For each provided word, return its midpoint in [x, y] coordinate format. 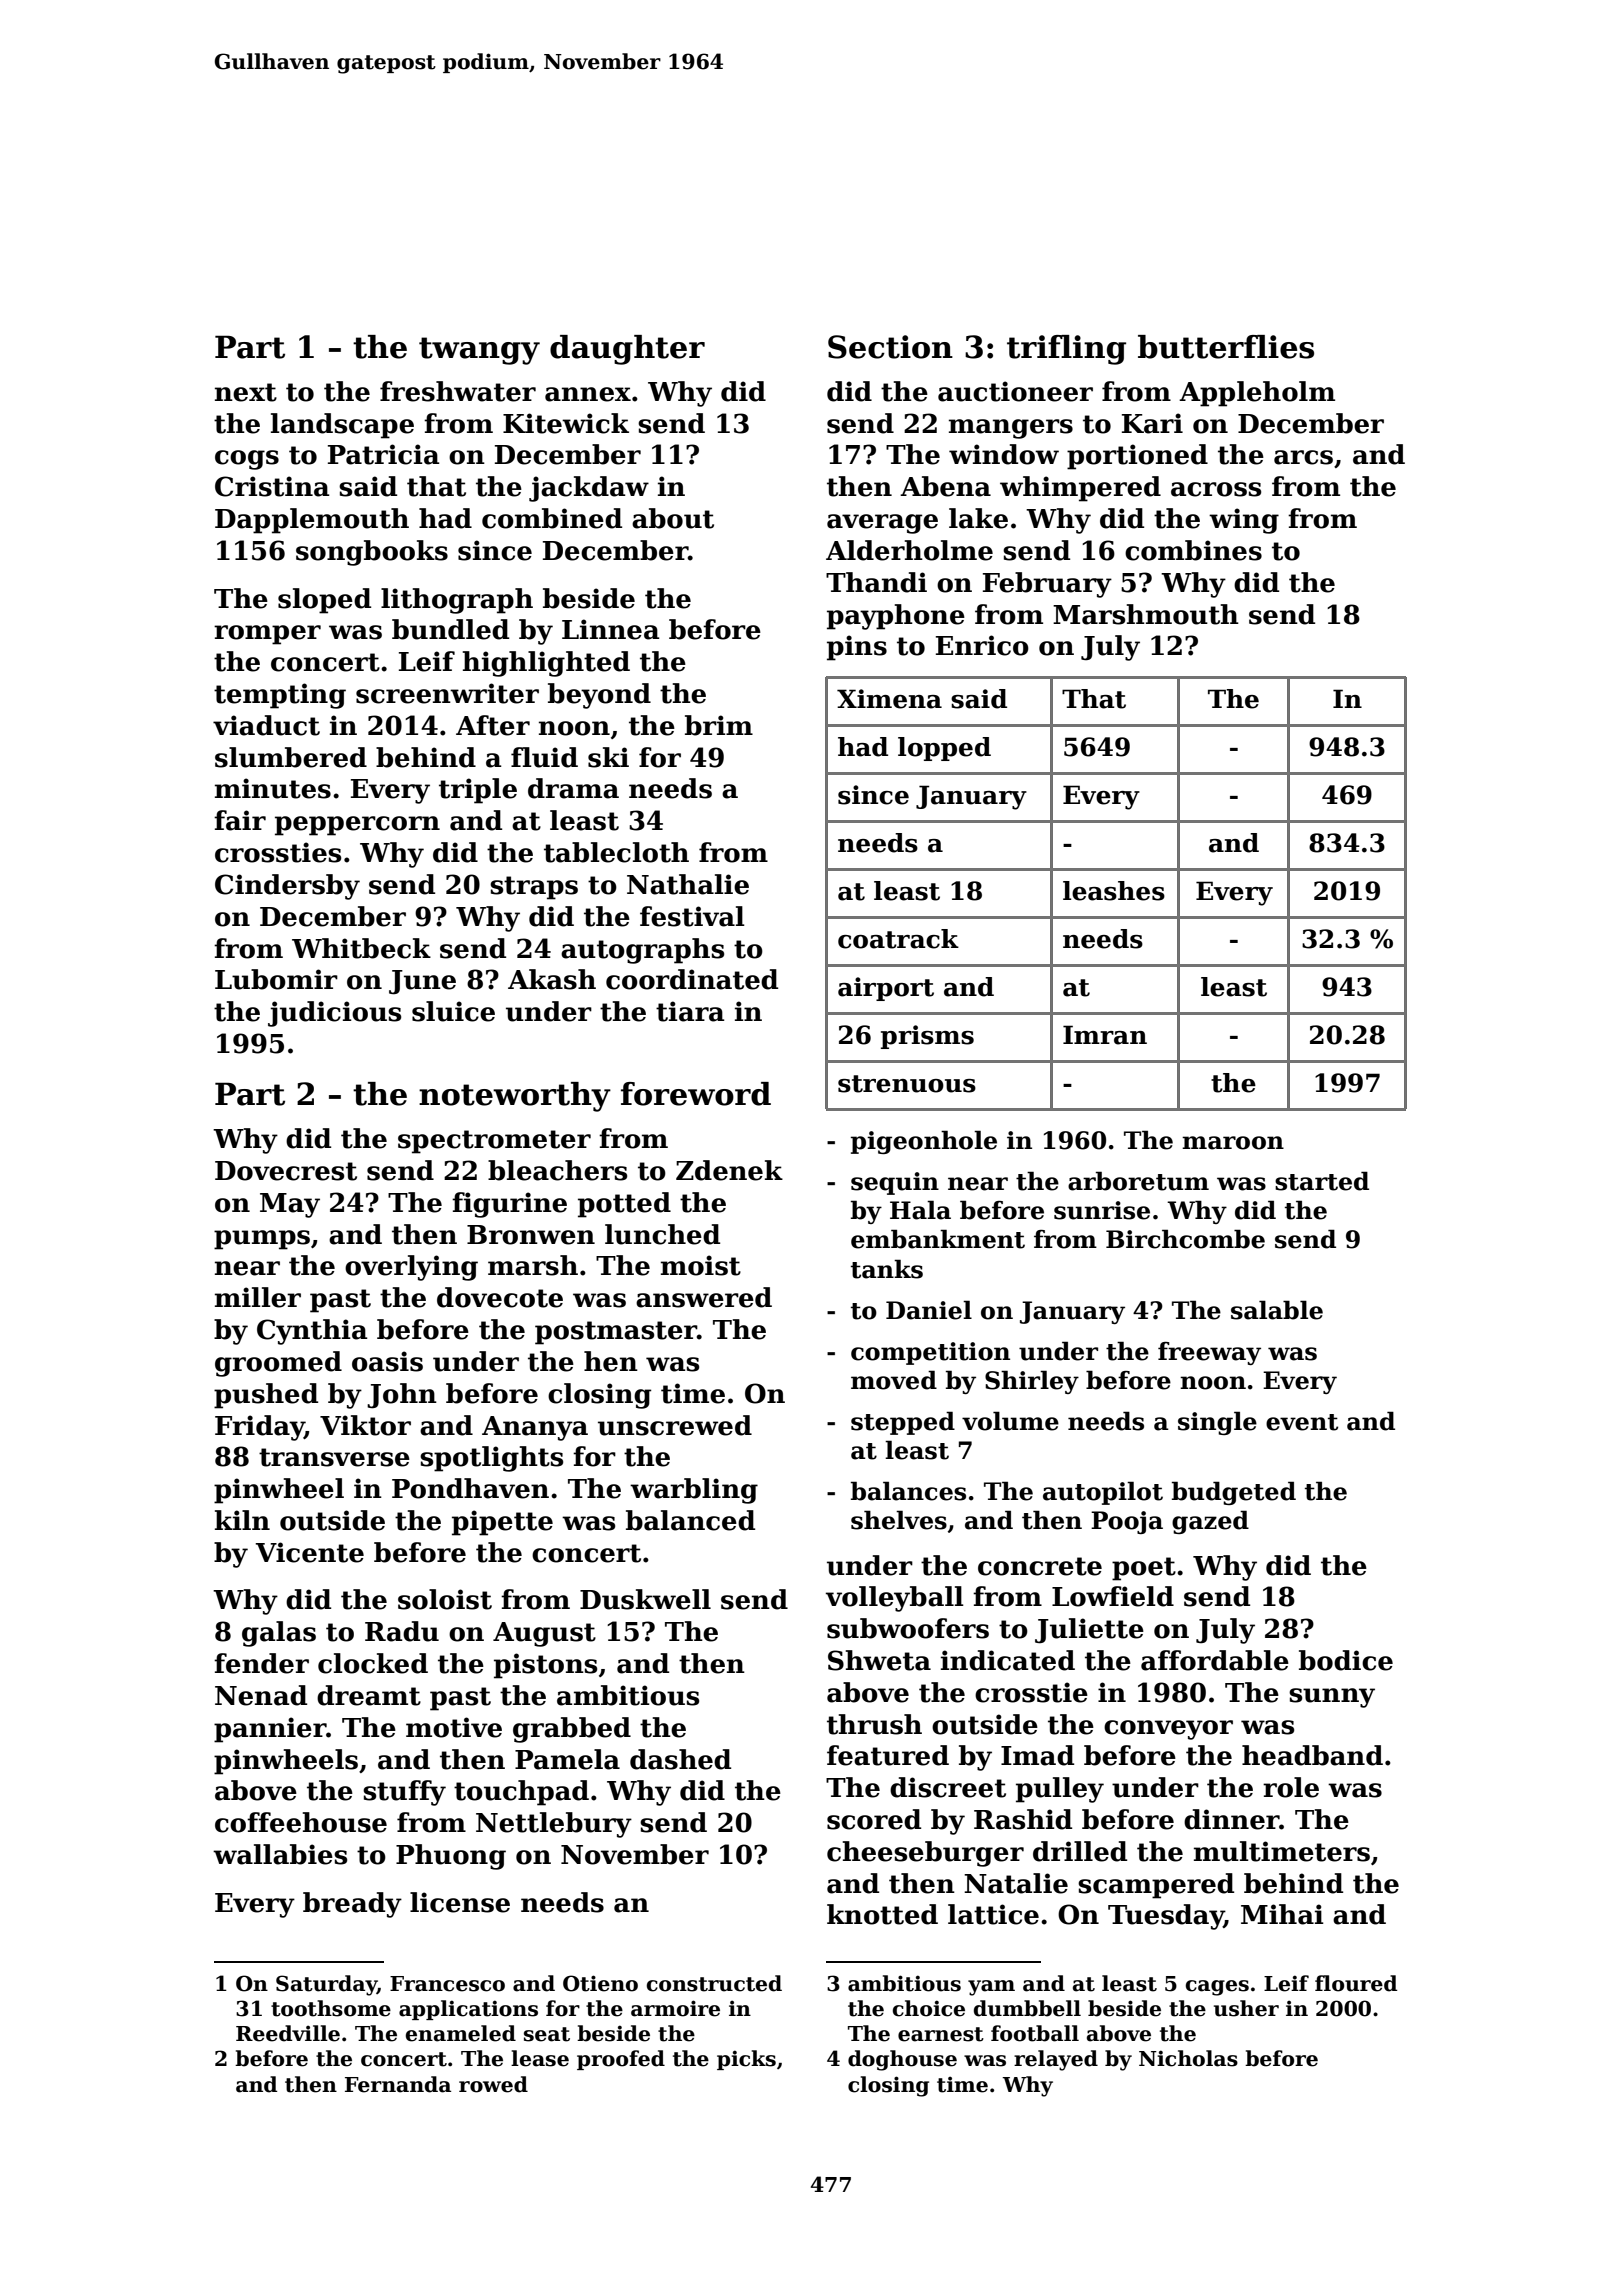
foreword [696, 1094]
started [1322, 1181]
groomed [278, 1364]
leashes [1114, 891]
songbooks [372, 553]
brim [719, 725]
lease [540, 2058]
